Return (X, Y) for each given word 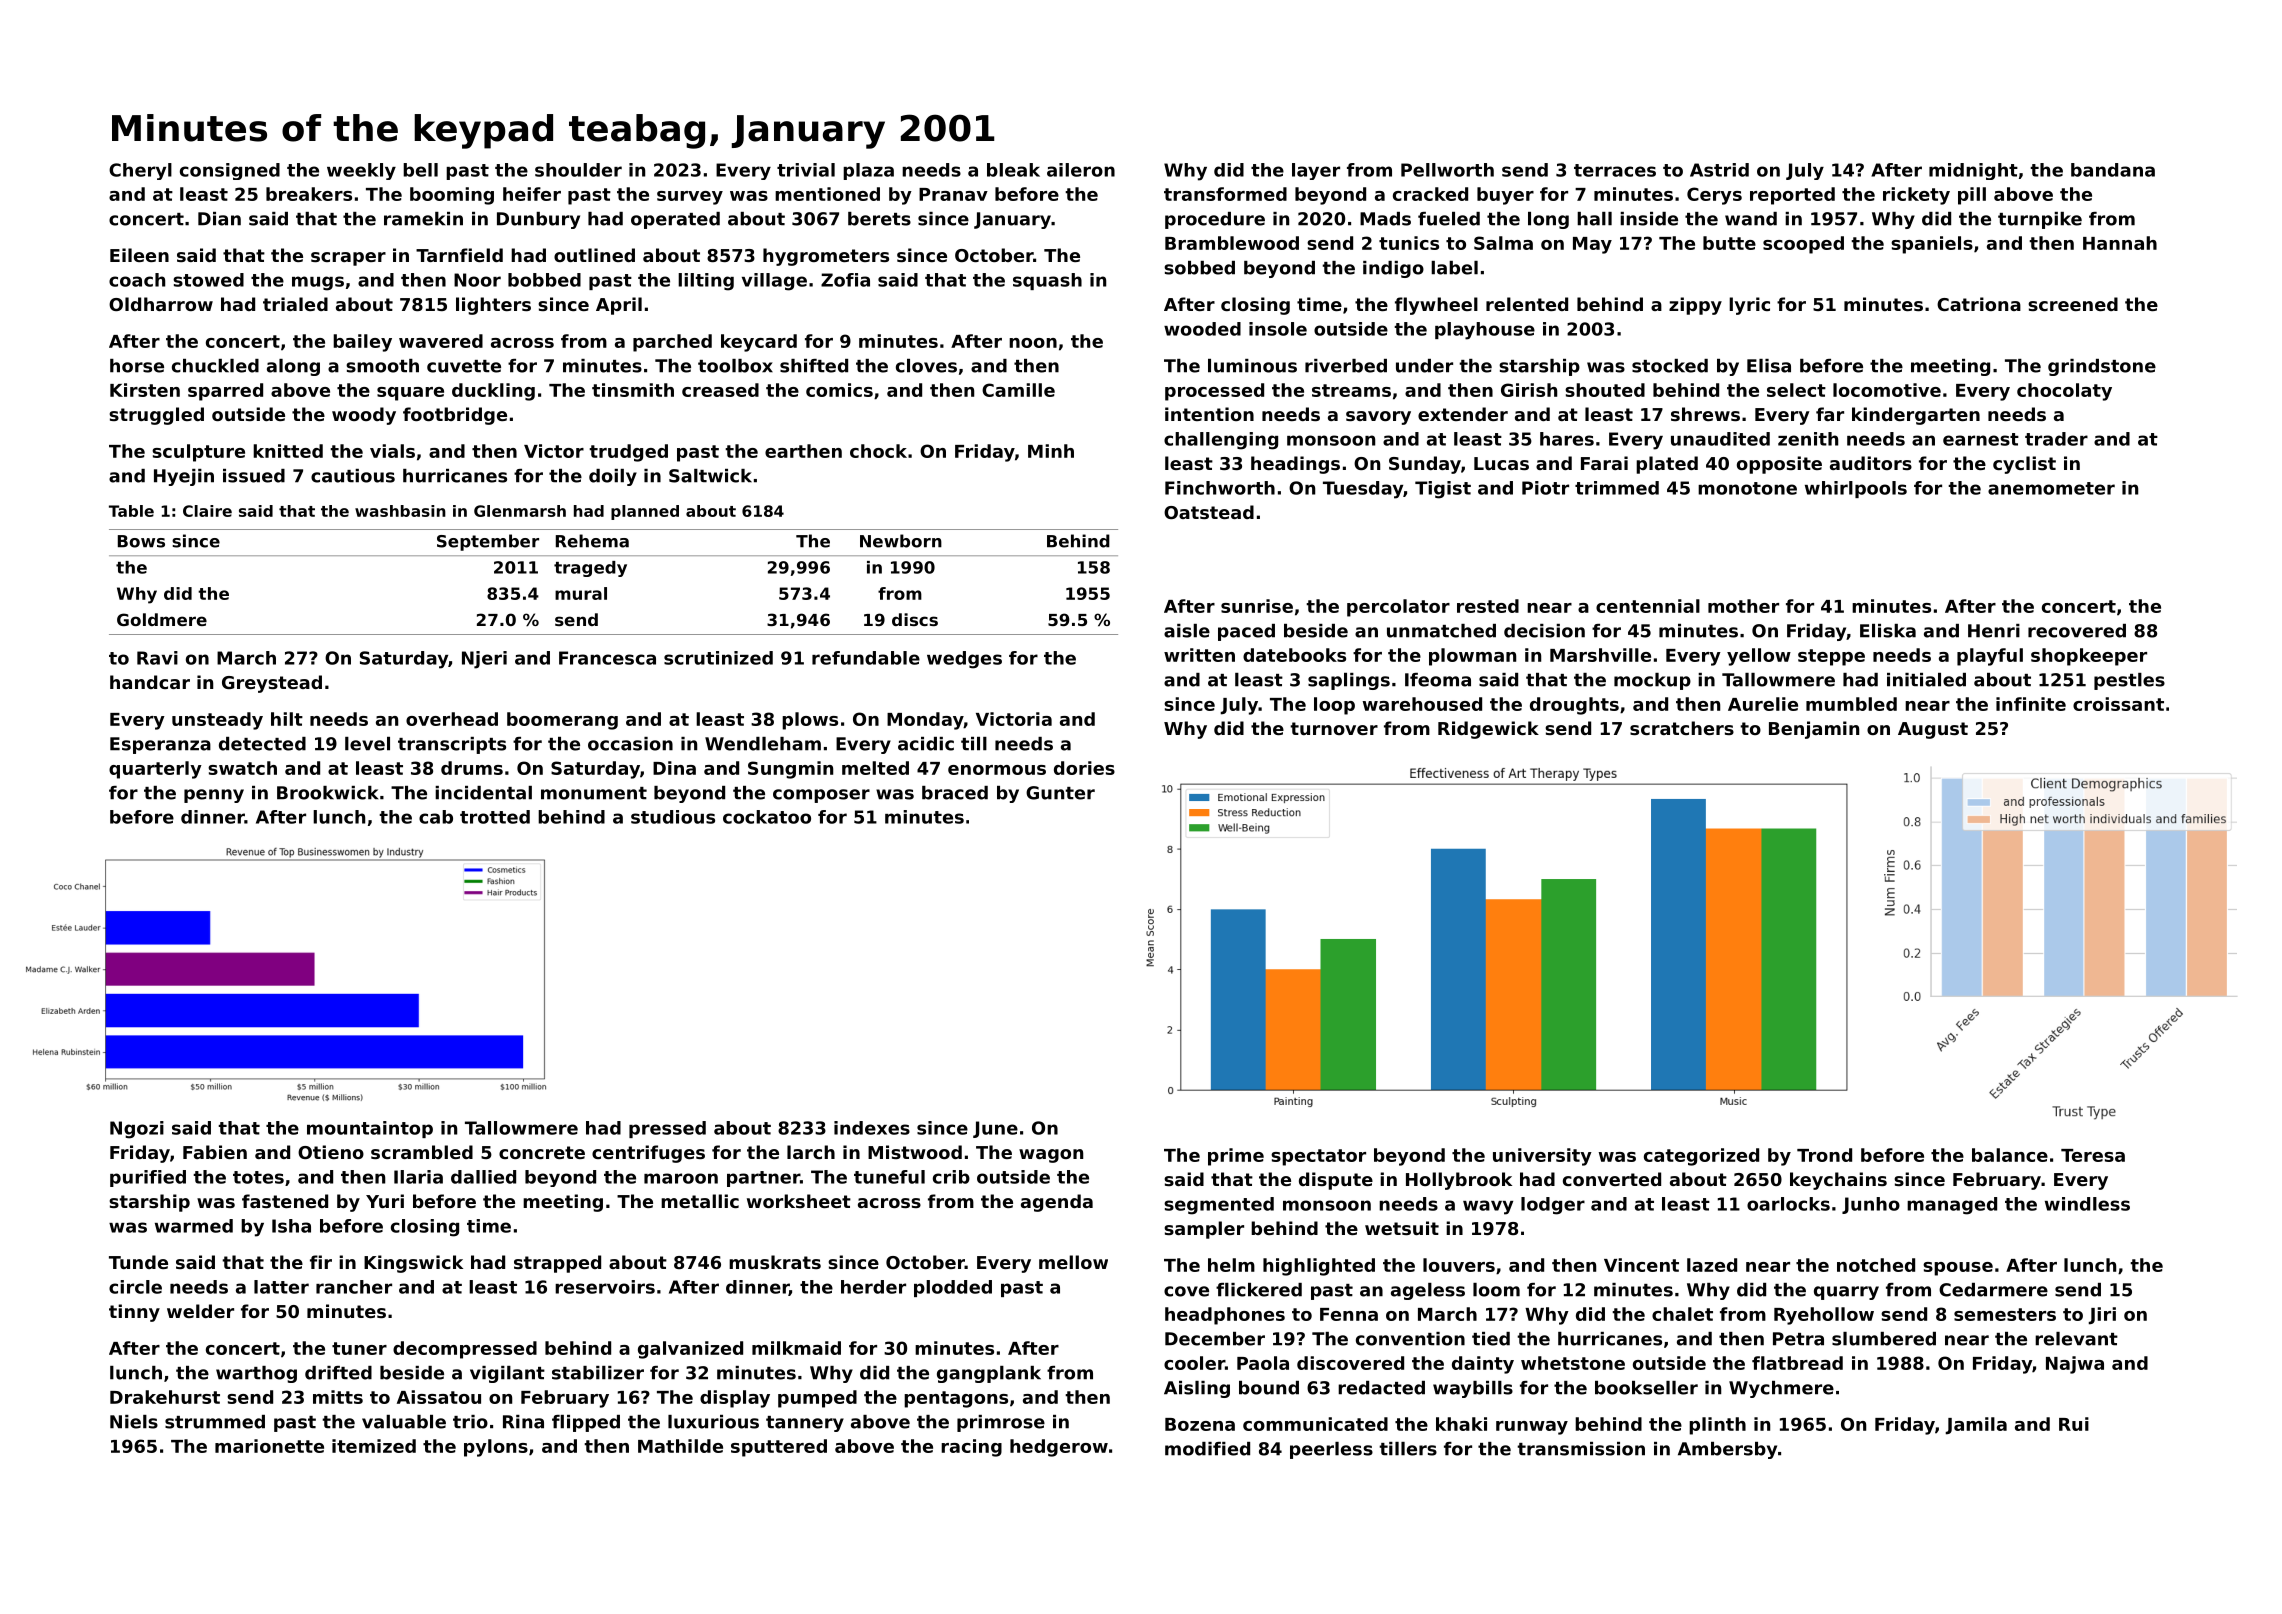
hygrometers (826, 257)
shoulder (578, 170)
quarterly (155, 770)
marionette (269, 1446)
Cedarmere (1993, 1290)
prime (1236, 1157)
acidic (926, 744)
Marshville (1600, 655)
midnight (1973, 171)
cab (436, 817)
